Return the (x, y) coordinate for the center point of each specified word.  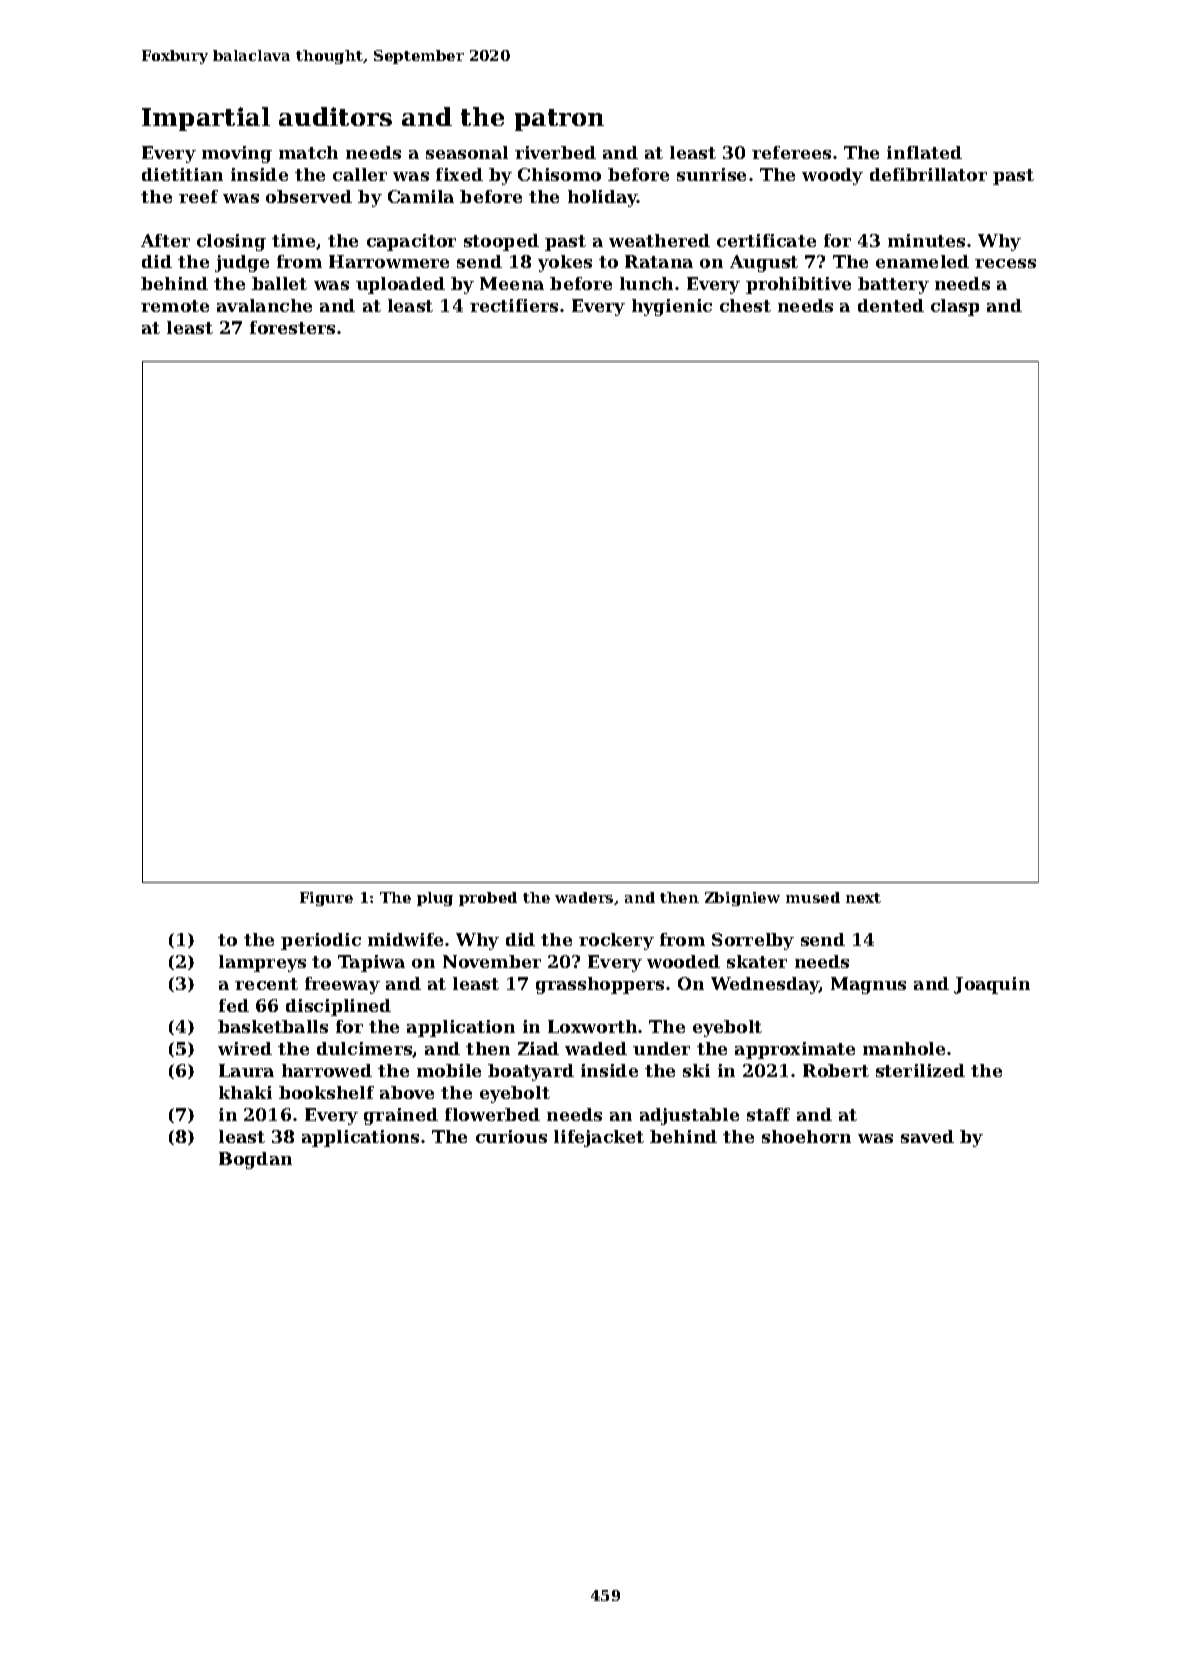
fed (234, 1005)
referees (791, 152)
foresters (292, 327)
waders (584, 897)
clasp (955, 307)
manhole (904, 1048)
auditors (335, 116)
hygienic (672, 307)
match (308, 152)
